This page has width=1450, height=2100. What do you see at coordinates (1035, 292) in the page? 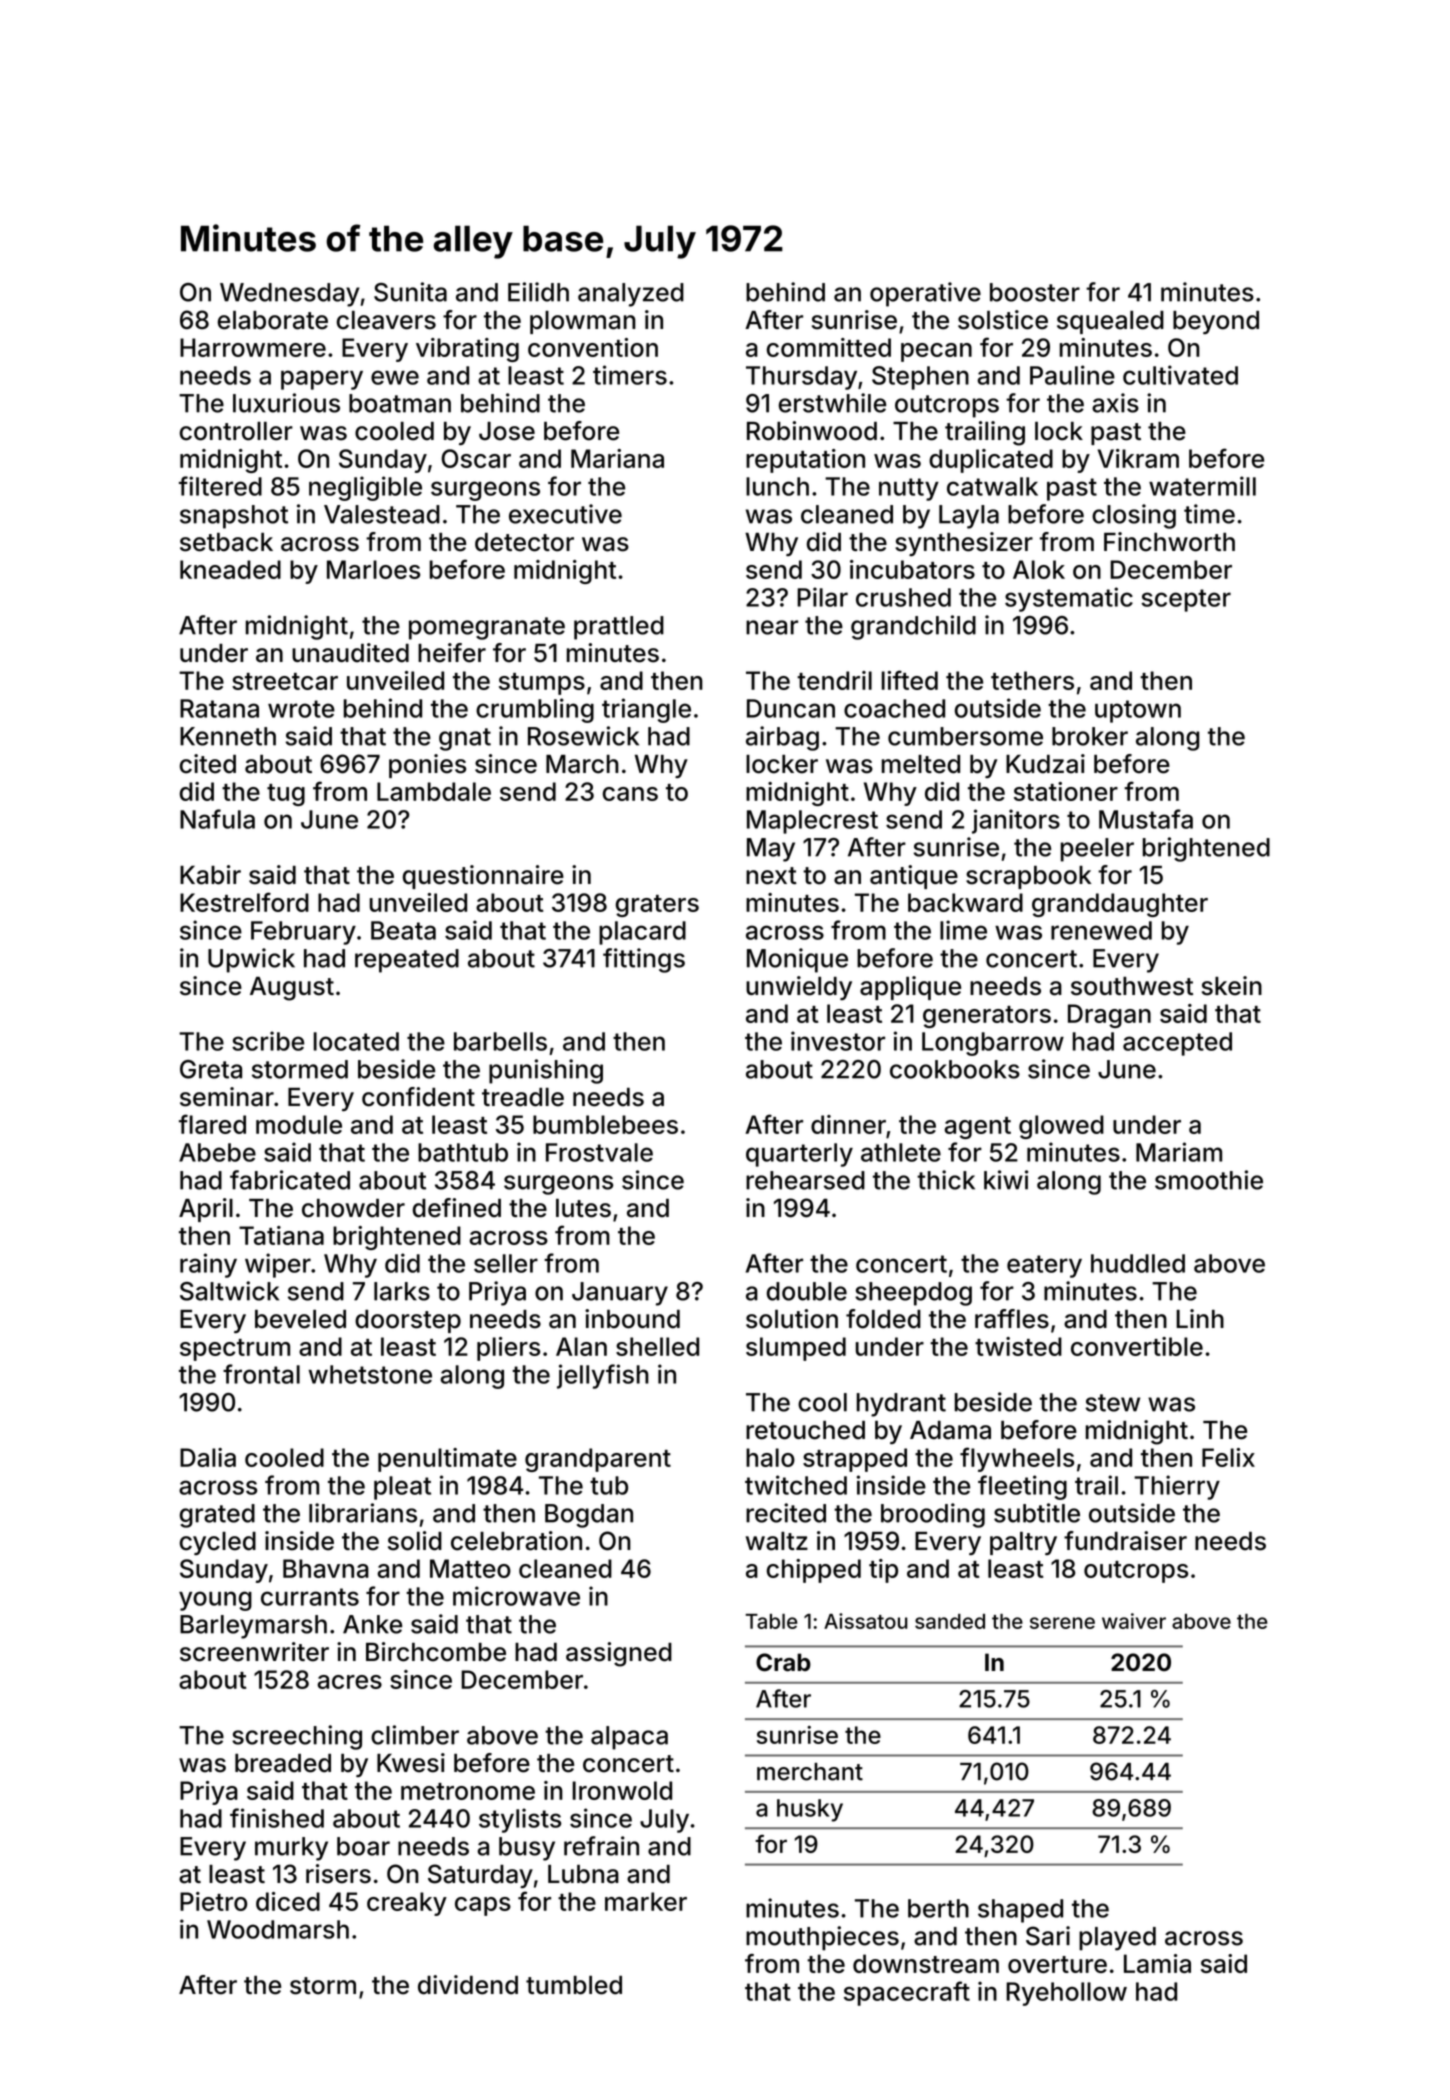
I see `booster` at bounding box center [1035, 292].
